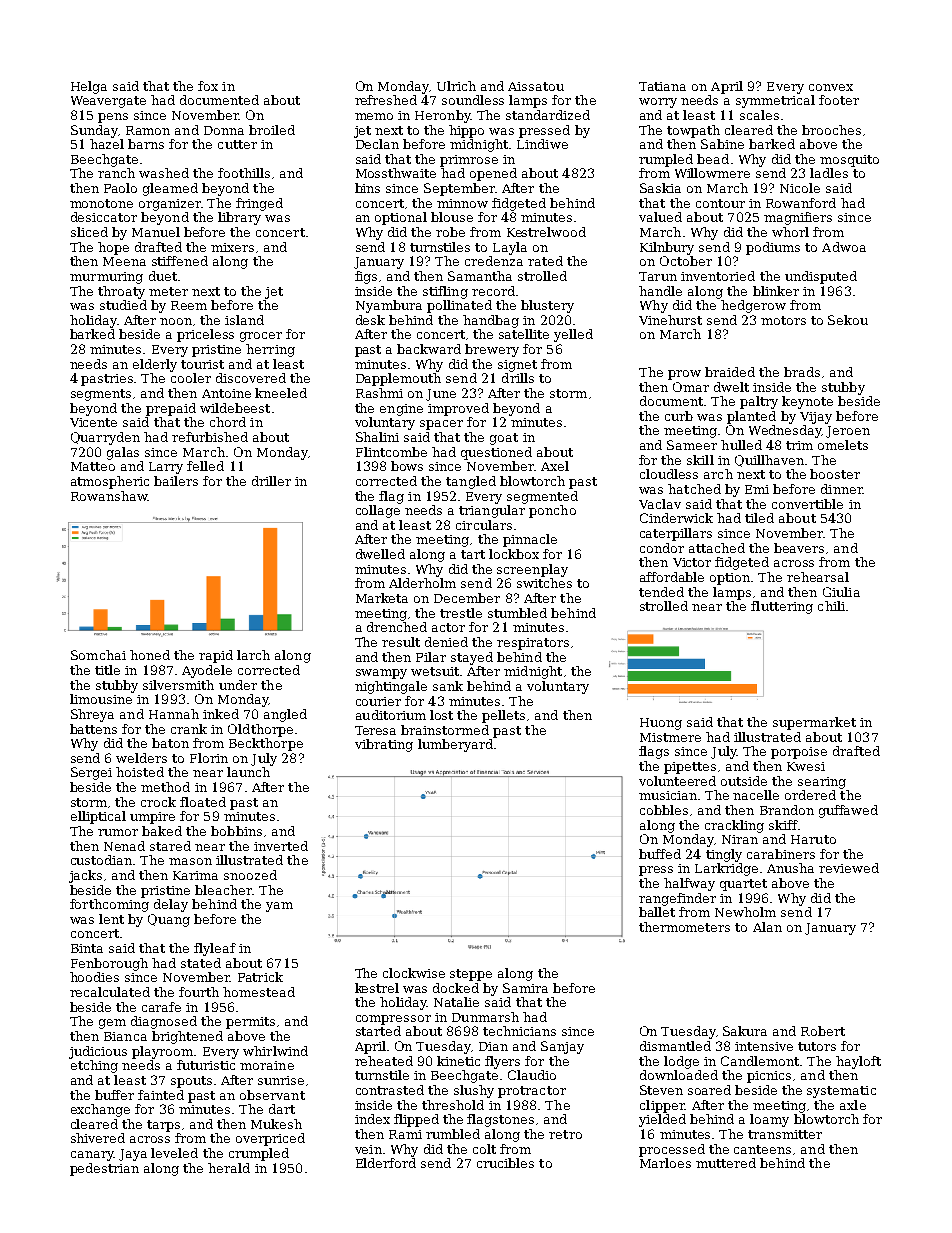  What do you see at coordinates (237, 144) in the document?
I see `cutter` at bounding box center [237, 144].
